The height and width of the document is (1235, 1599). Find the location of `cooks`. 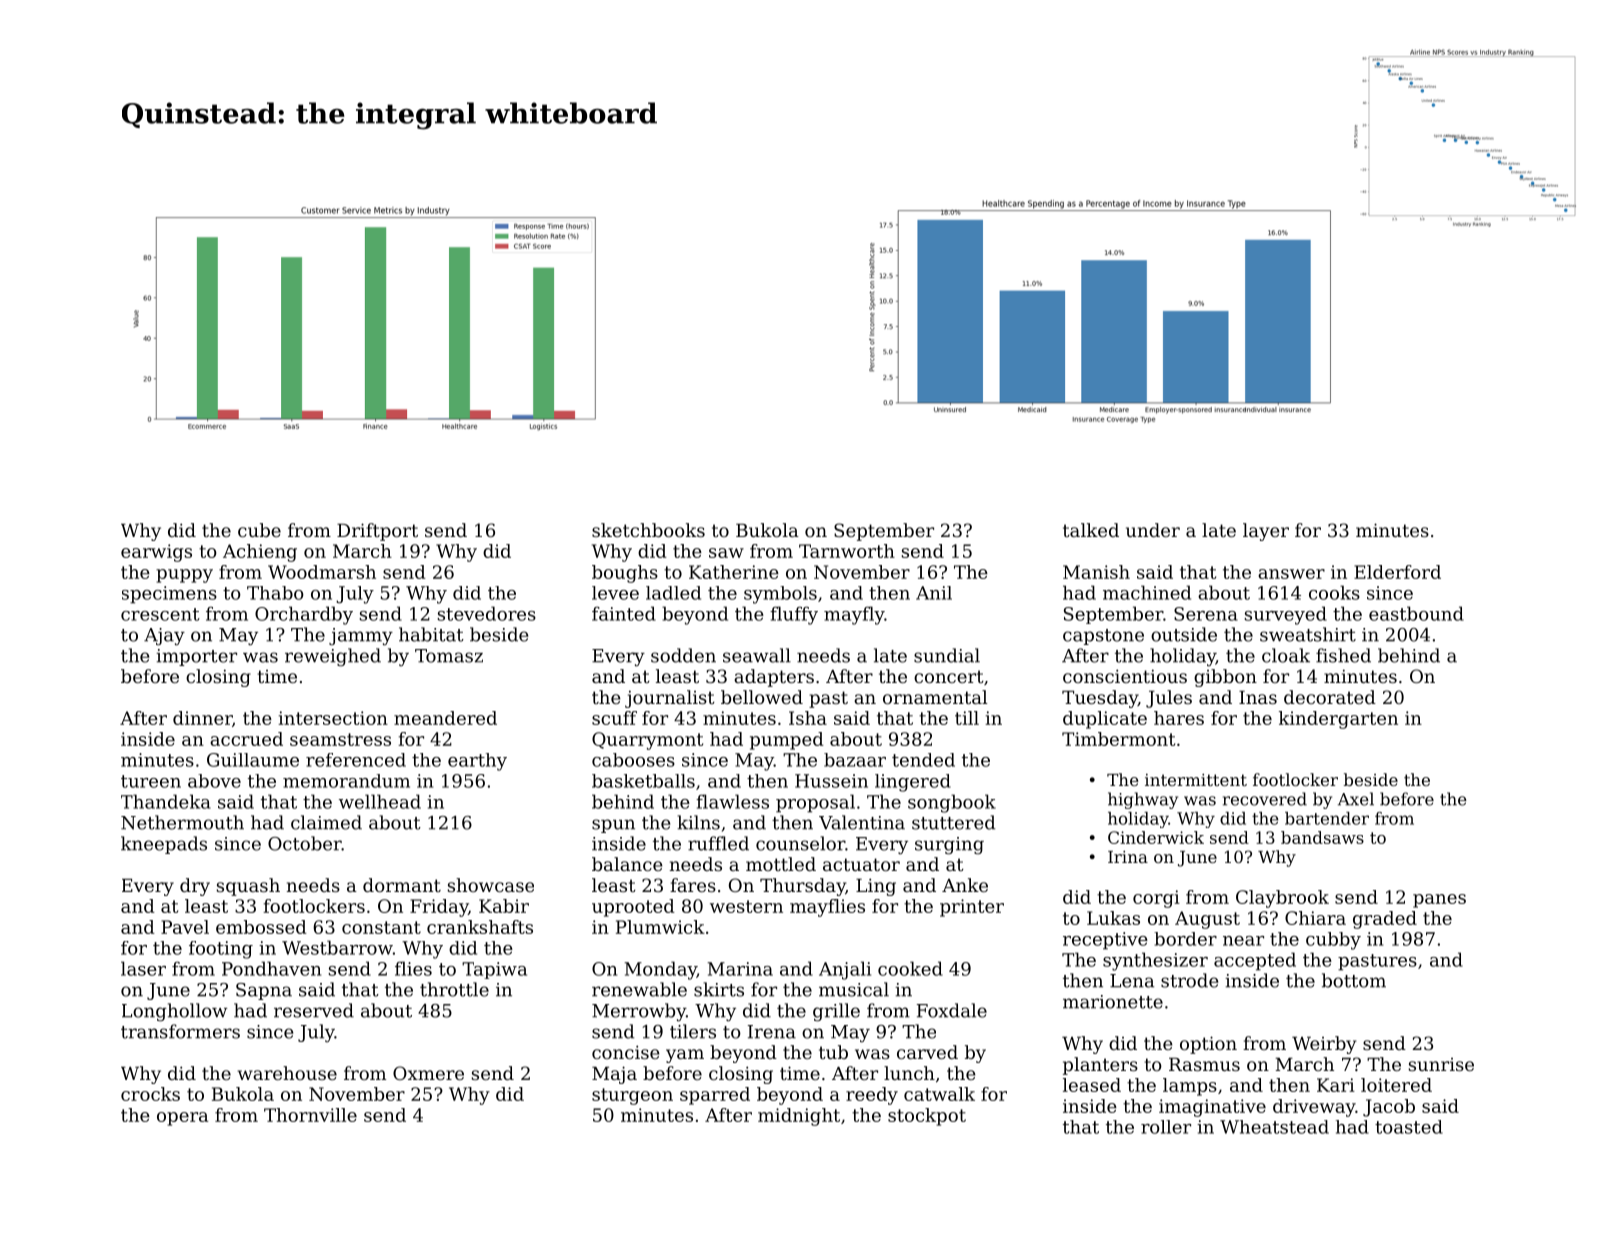

cooks is located at coordinates (1334, 592).
